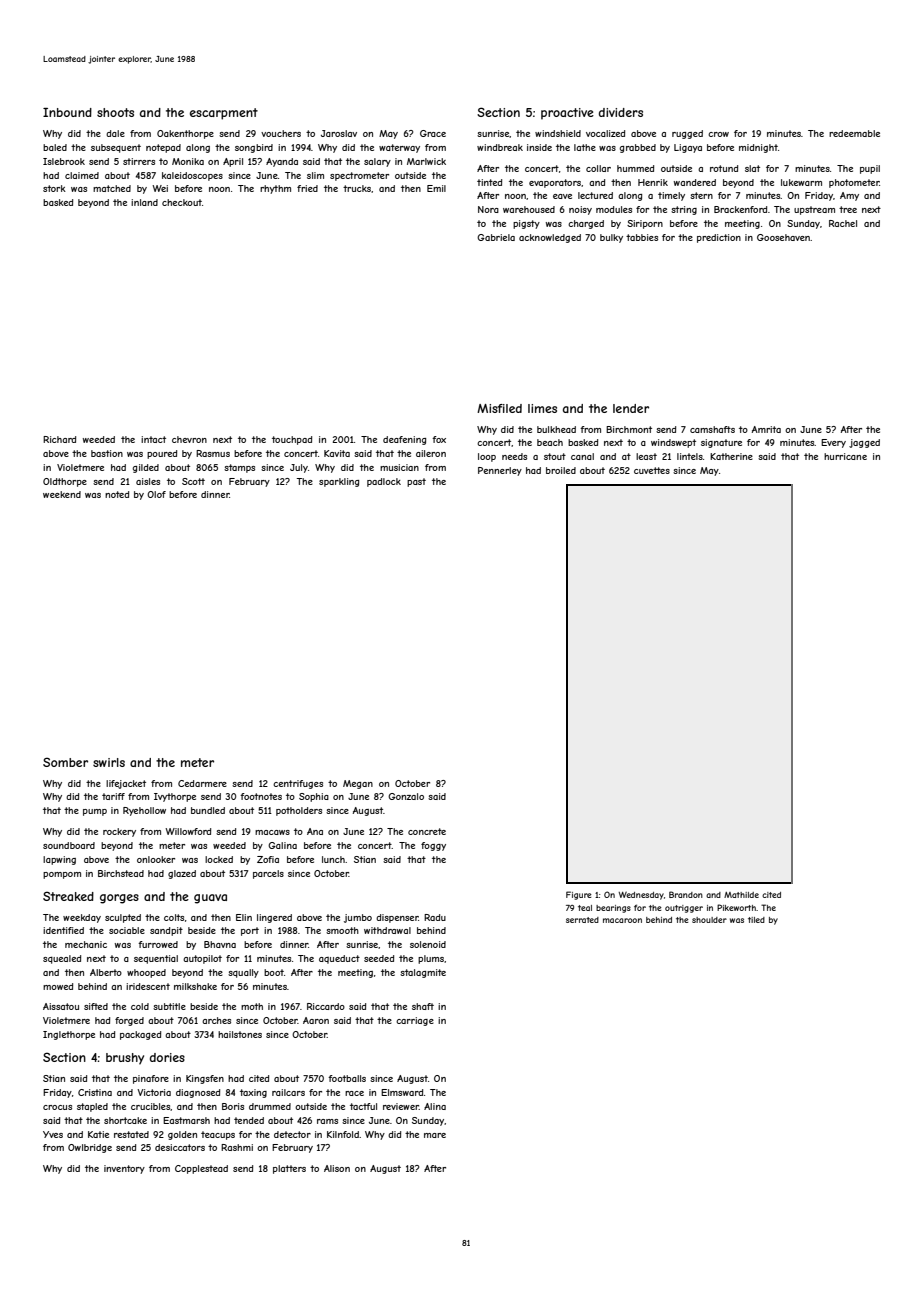  I want to click on hurricane, so click(845, 456).
